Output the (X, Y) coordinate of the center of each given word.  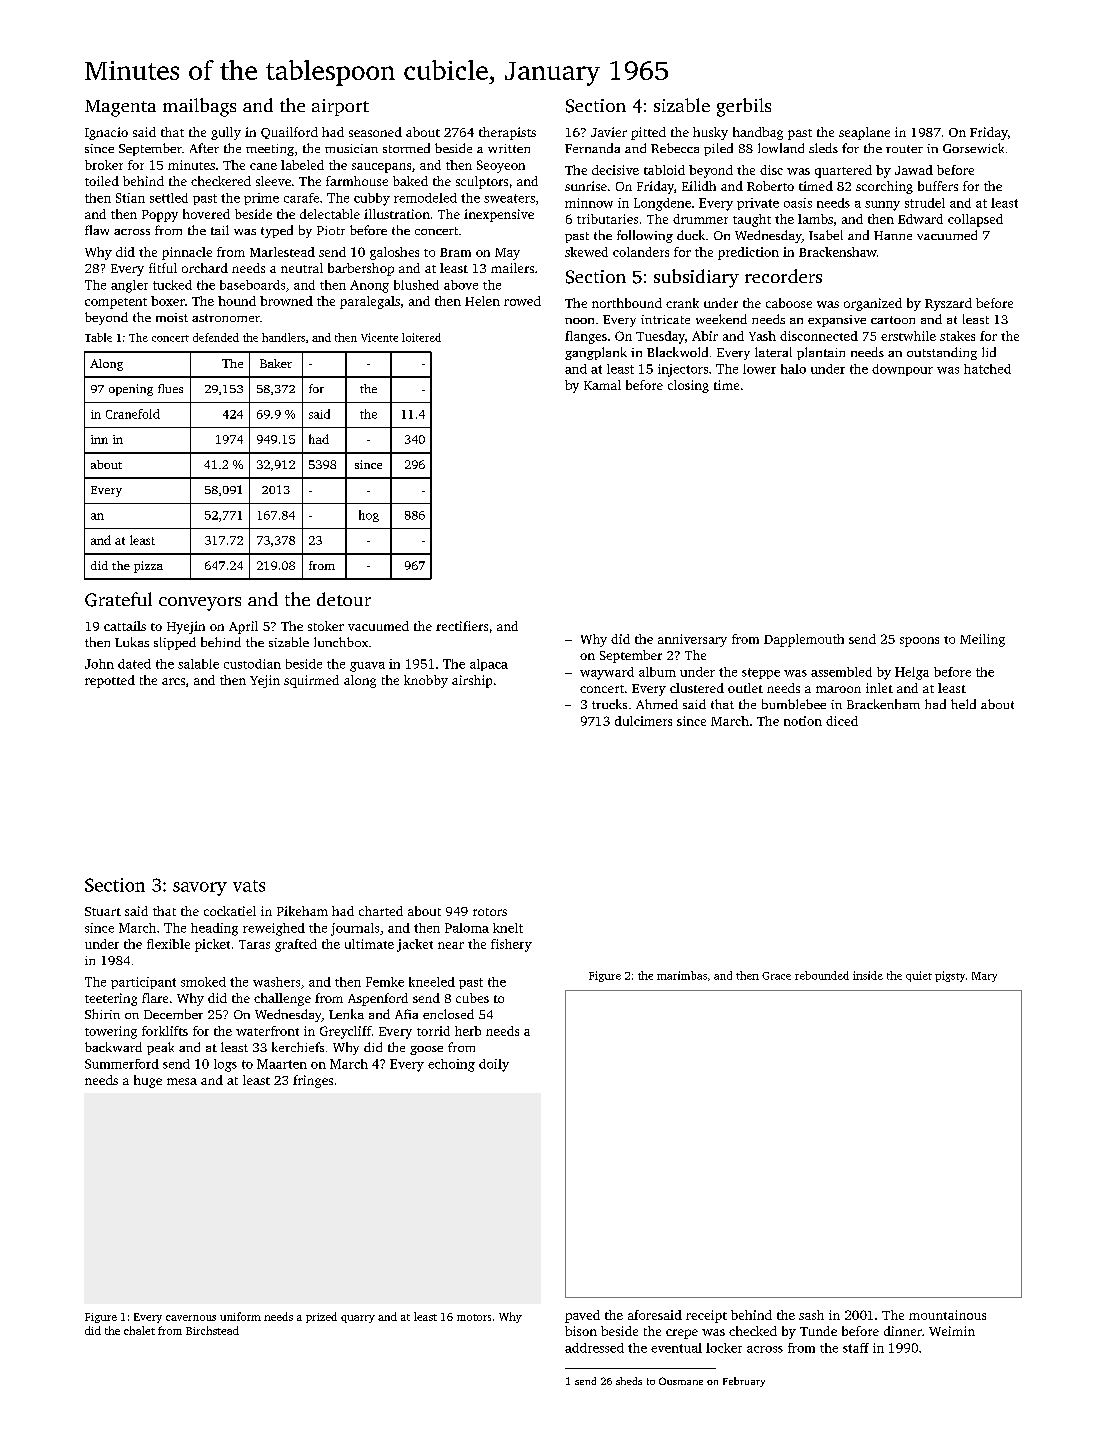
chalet (139, 1330)
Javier (609, 132)
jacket (415, 945)
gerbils (744, 107)
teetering (111, 999)
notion (803, 721)
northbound (627, 303)
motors (474, 1317)
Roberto (770, 186)
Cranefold (133, 414)
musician (351, 148)
